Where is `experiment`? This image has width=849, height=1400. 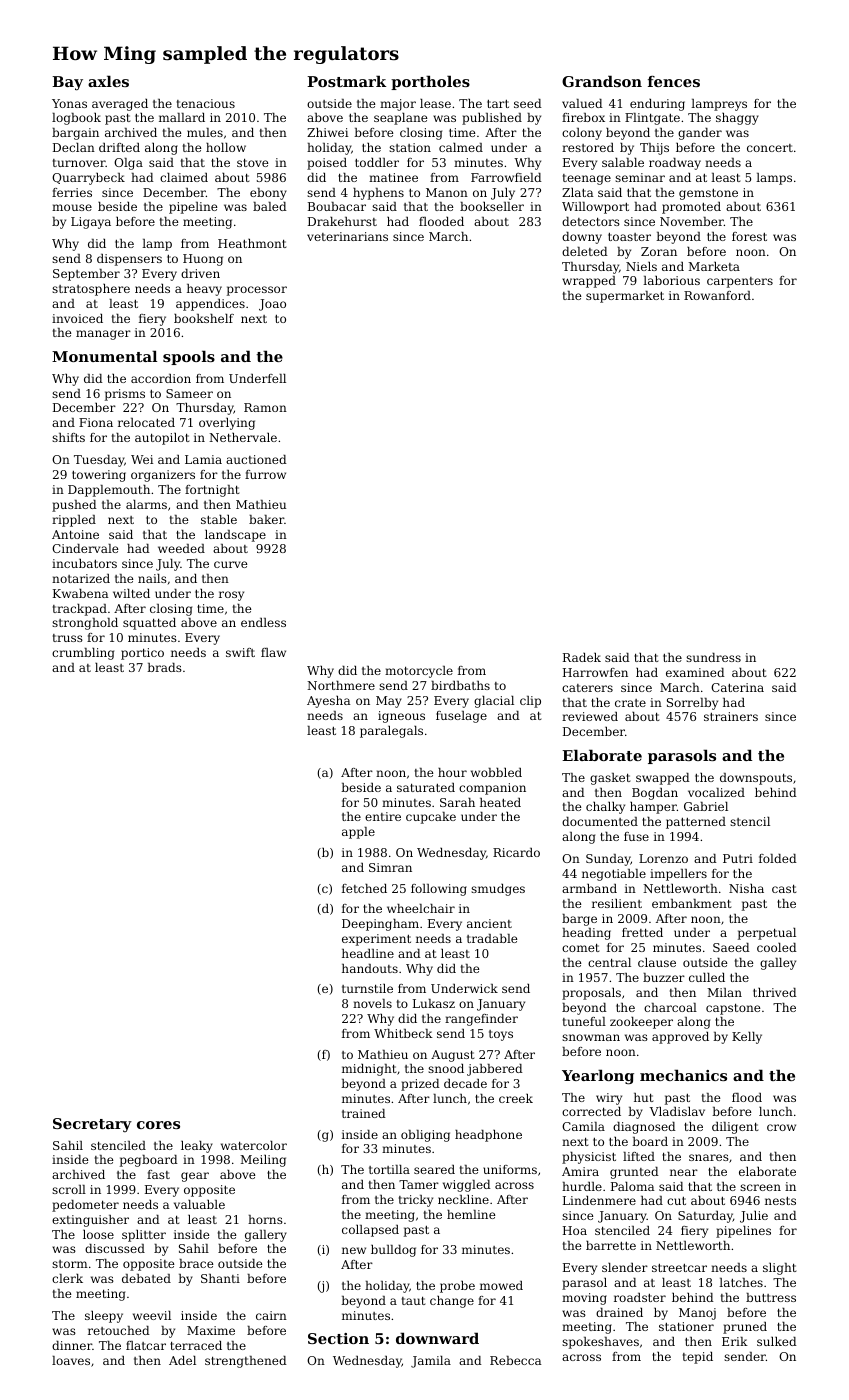 experiment is located at coordinates (376, 940).
